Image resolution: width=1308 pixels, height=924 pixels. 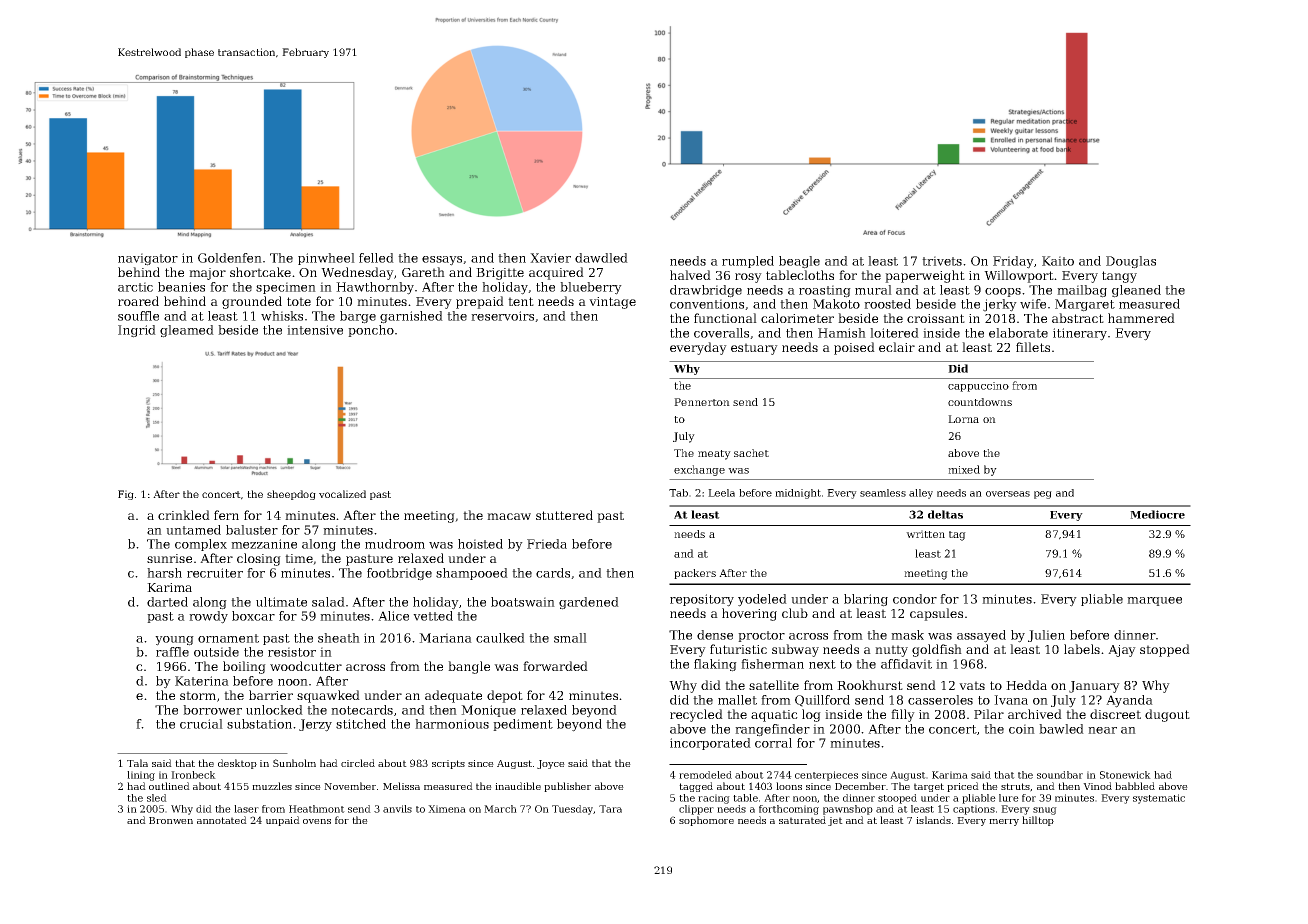 What do you see at coordinates (169, 786) in the image?
I see `outlined` at bounding box center [169, 786].
